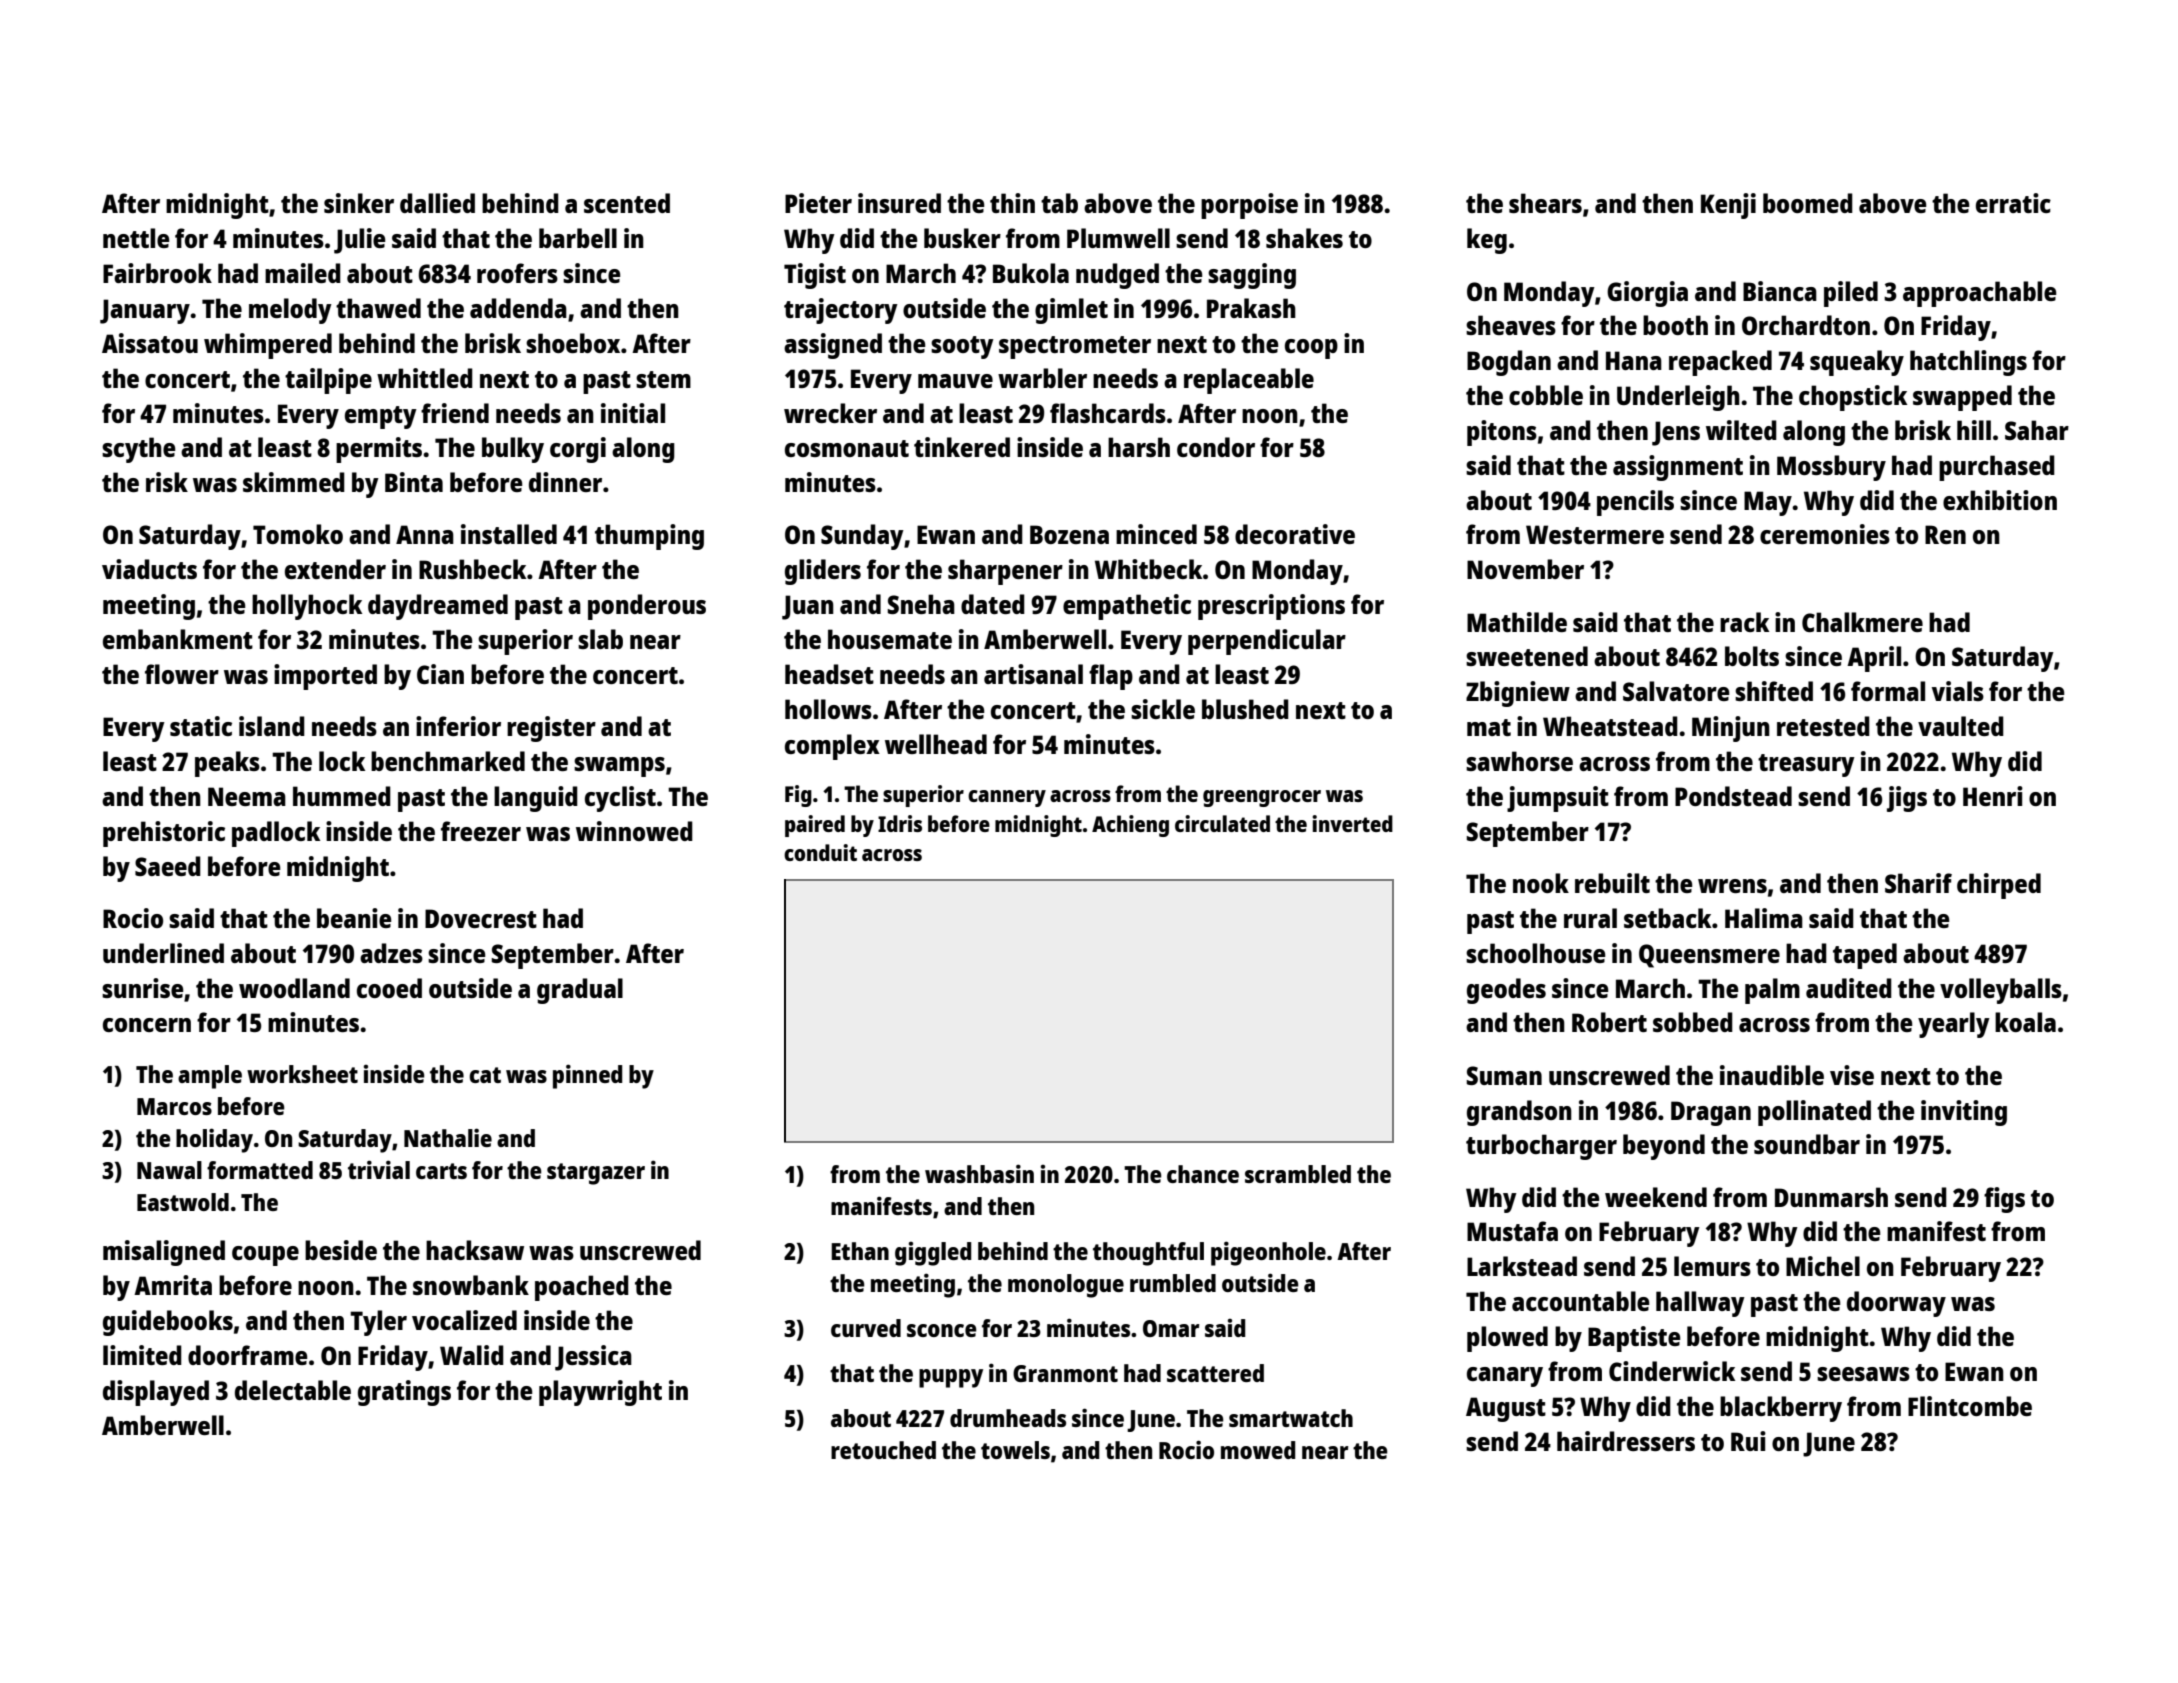 This screenshot has width=2178, height=1683. I want to click on Rui, so click(1748, 1441).
